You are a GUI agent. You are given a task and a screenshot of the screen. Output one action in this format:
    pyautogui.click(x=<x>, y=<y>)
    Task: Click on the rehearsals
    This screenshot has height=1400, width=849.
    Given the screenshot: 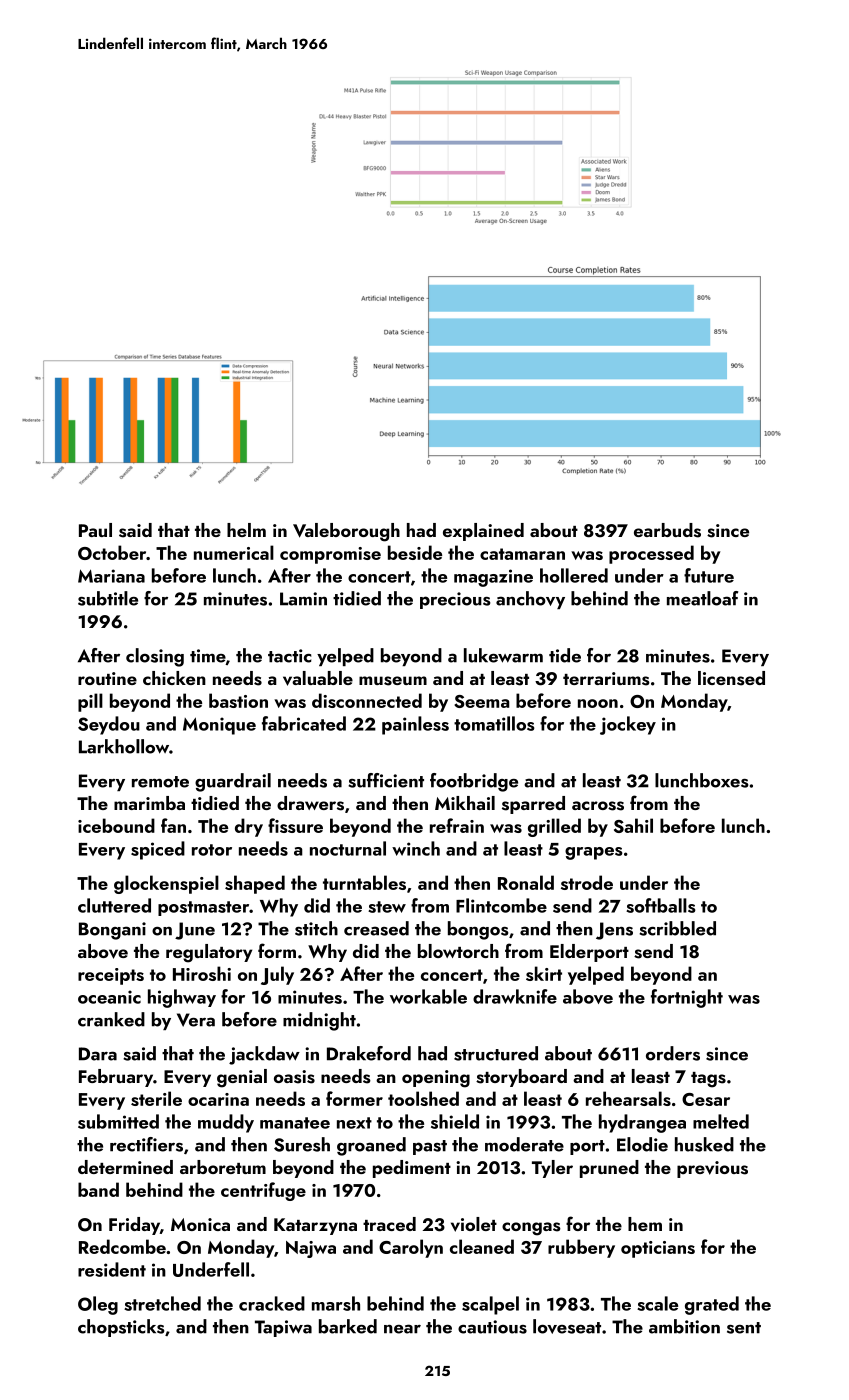 What is the action you would take?
    pyautogui.click(x=628, y=1098)
